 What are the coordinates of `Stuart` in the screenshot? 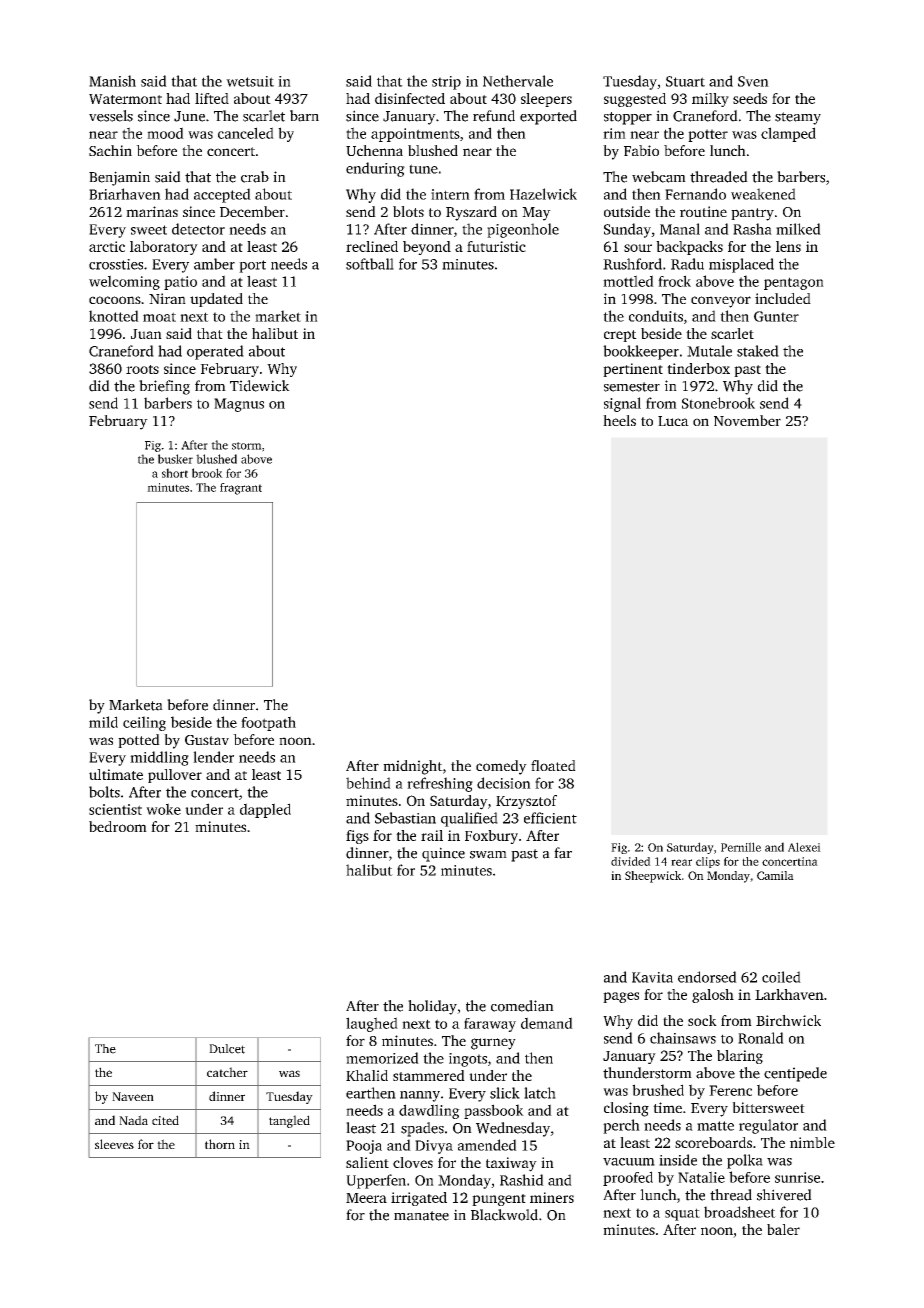 It's located at (685, 81).
